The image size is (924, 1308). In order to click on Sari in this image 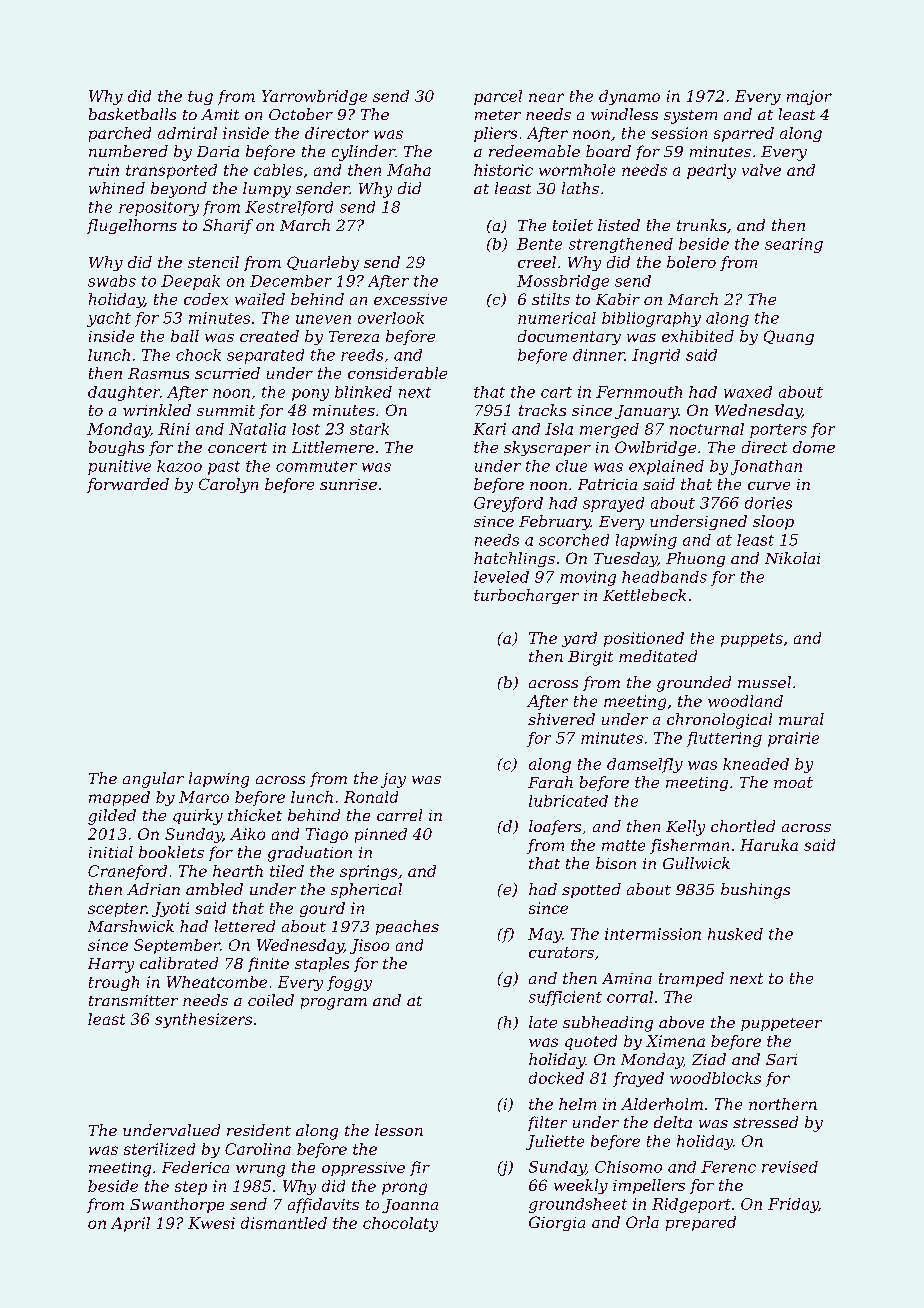, I will do `click(781, 1059)`.
